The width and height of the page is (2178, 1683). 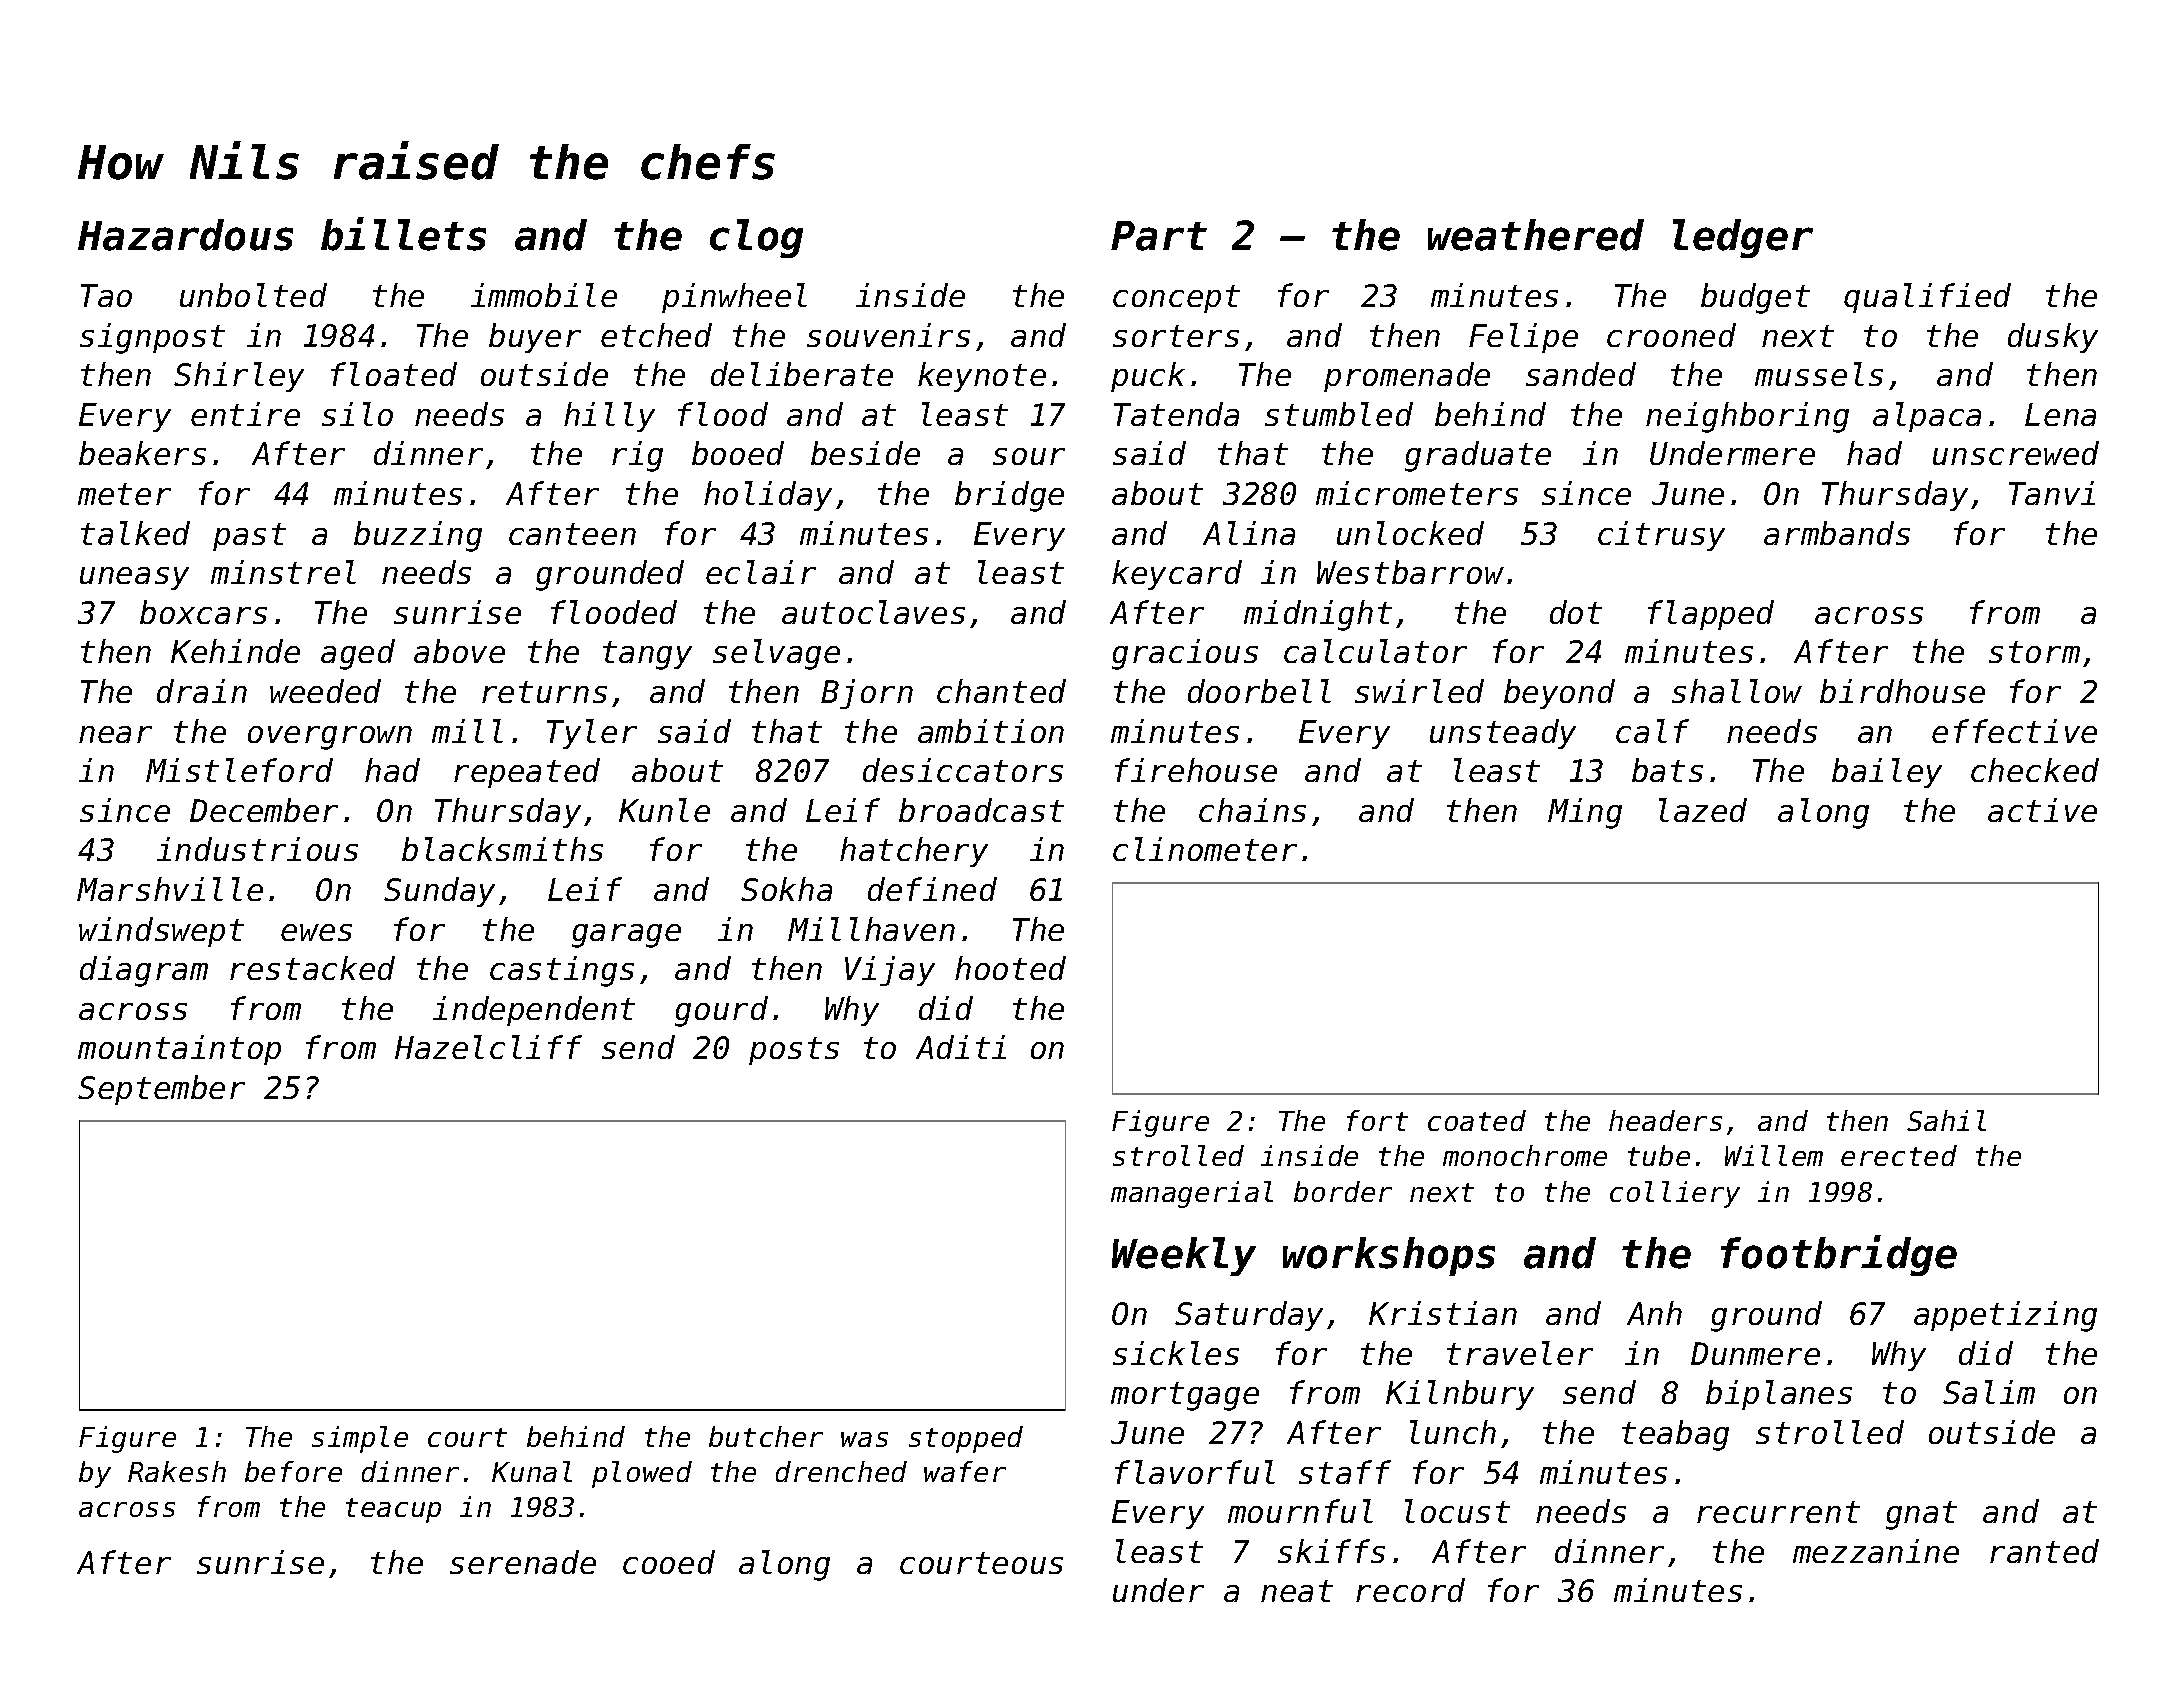 What do you see at coordinates (2034, 652) in the page?
I see `storm` at bounding box center [2034, 652].
